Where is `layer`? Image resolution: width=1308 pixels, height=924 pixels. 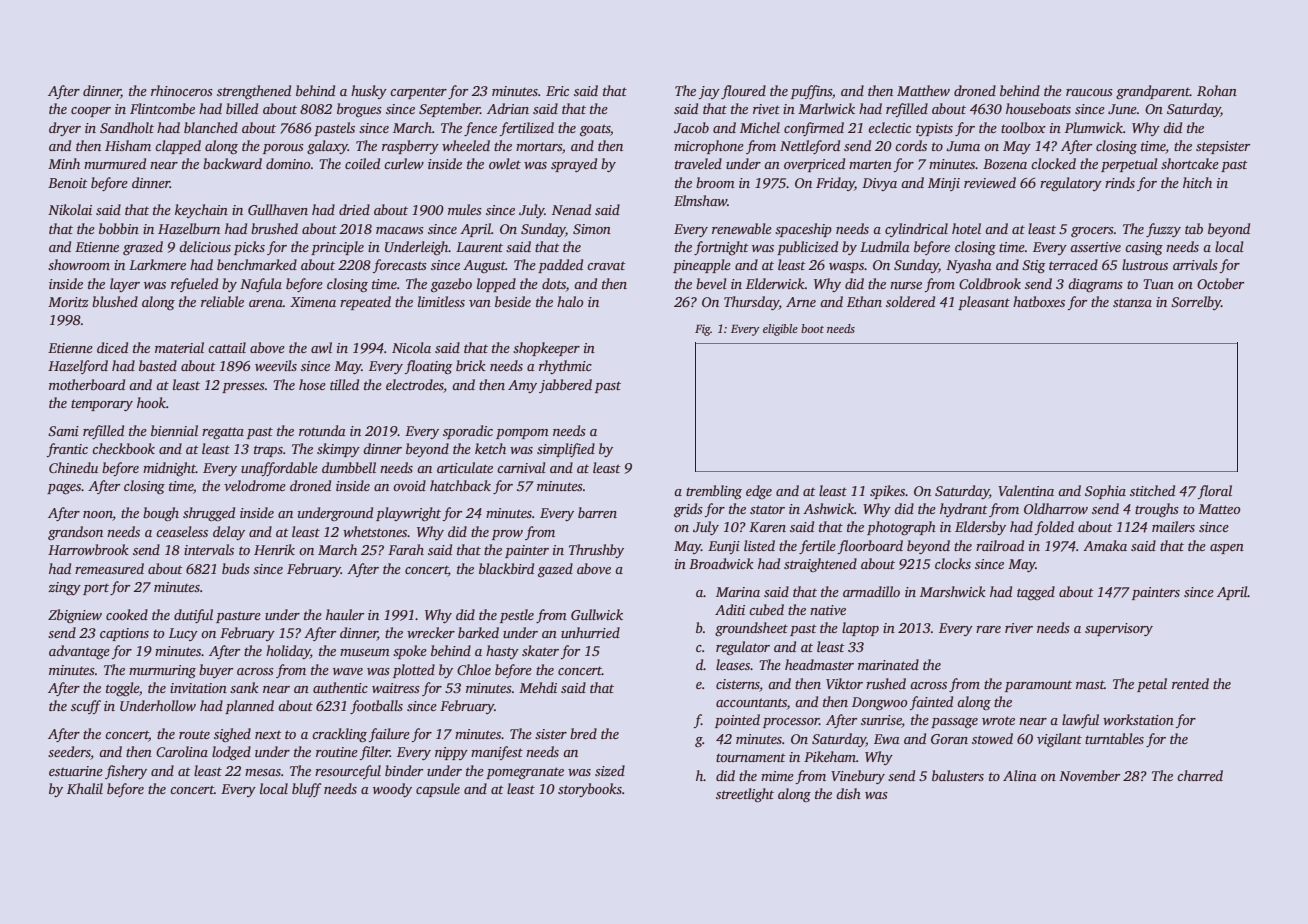
layer is located at coordinates (125, 285).
